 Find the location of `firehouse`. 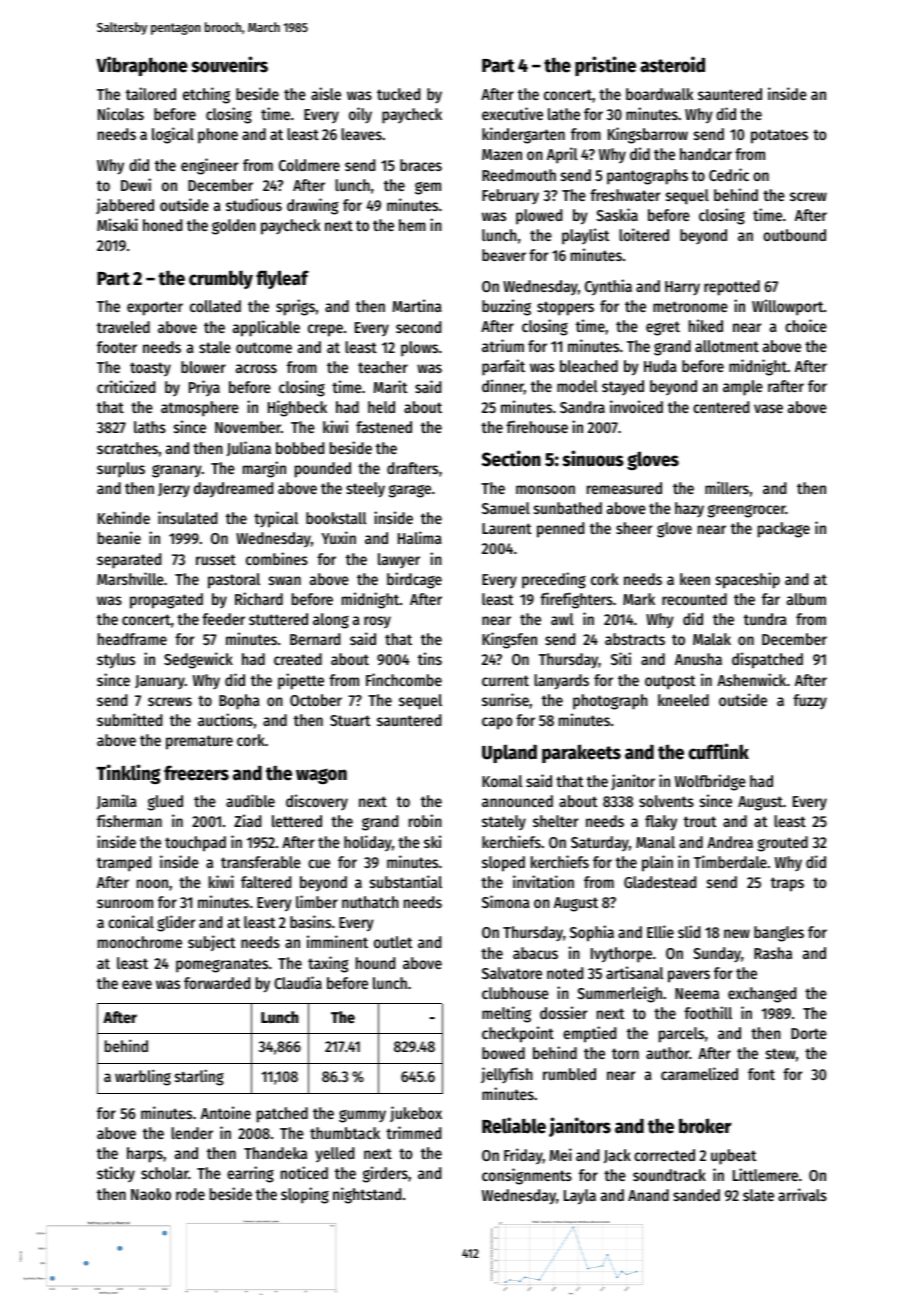

firehouse is located at coordinates (537, 426).
